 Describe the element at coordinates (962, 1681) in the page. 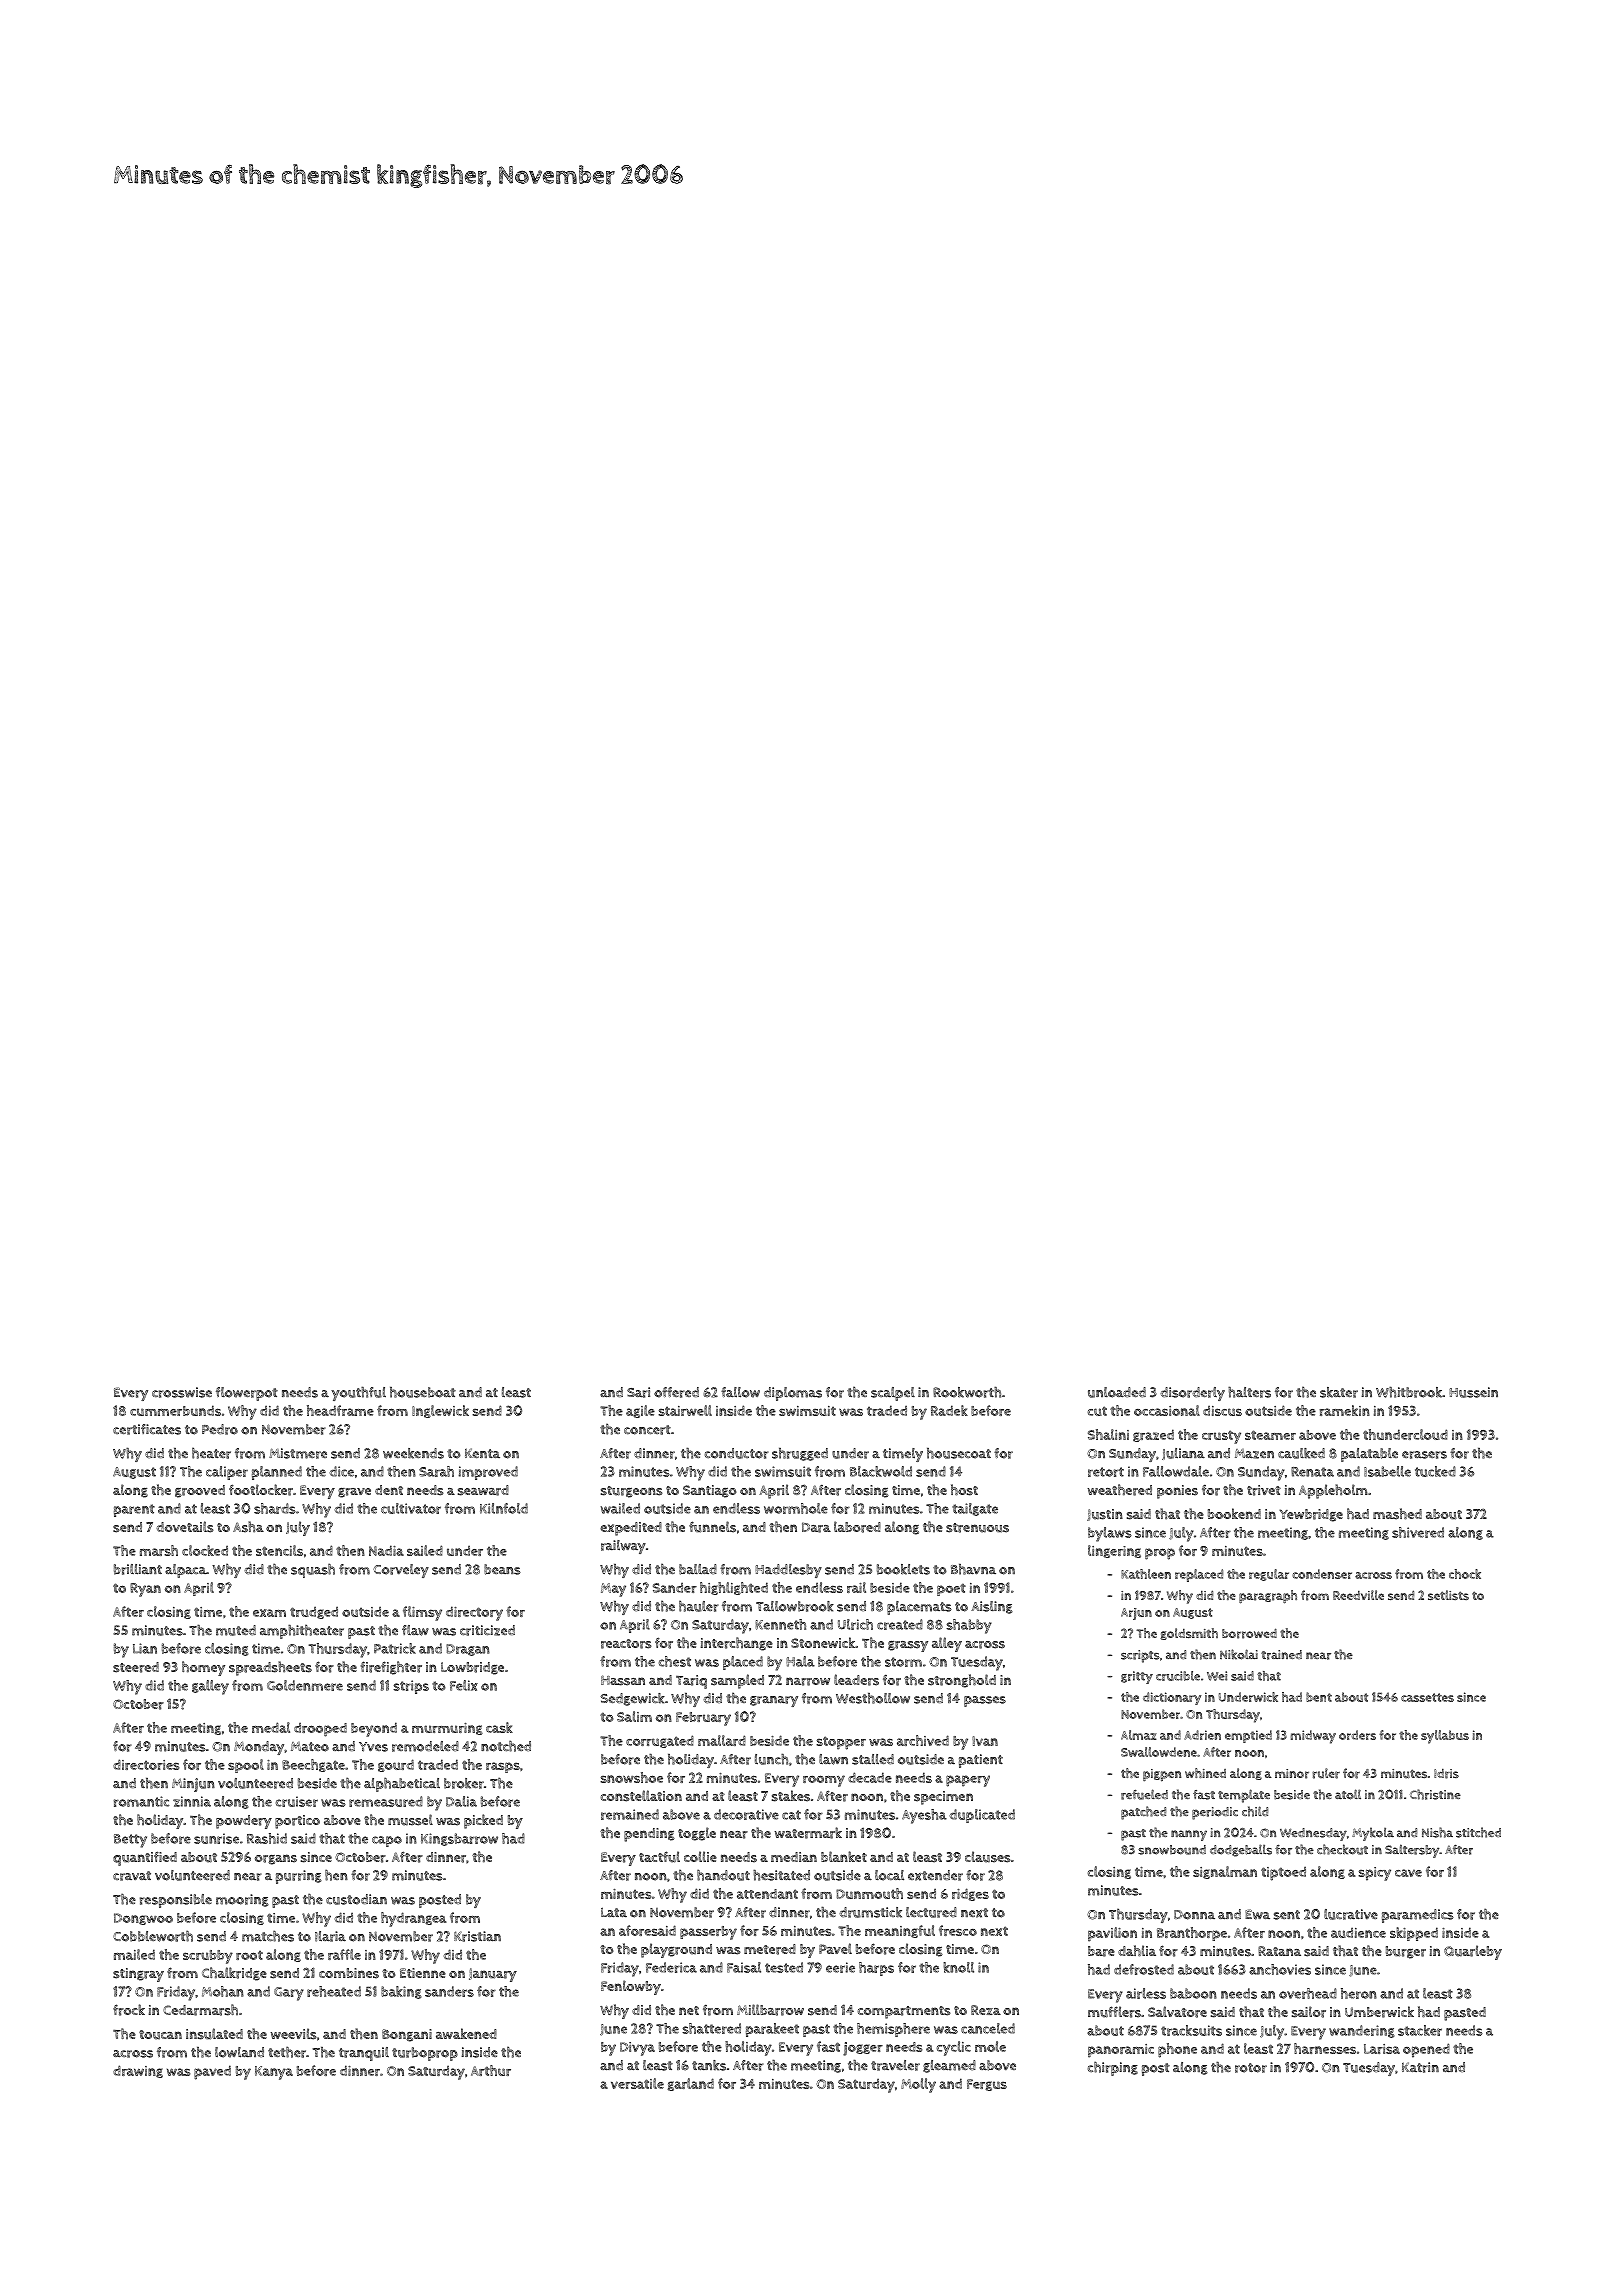

I see `stronghold` at that location.
